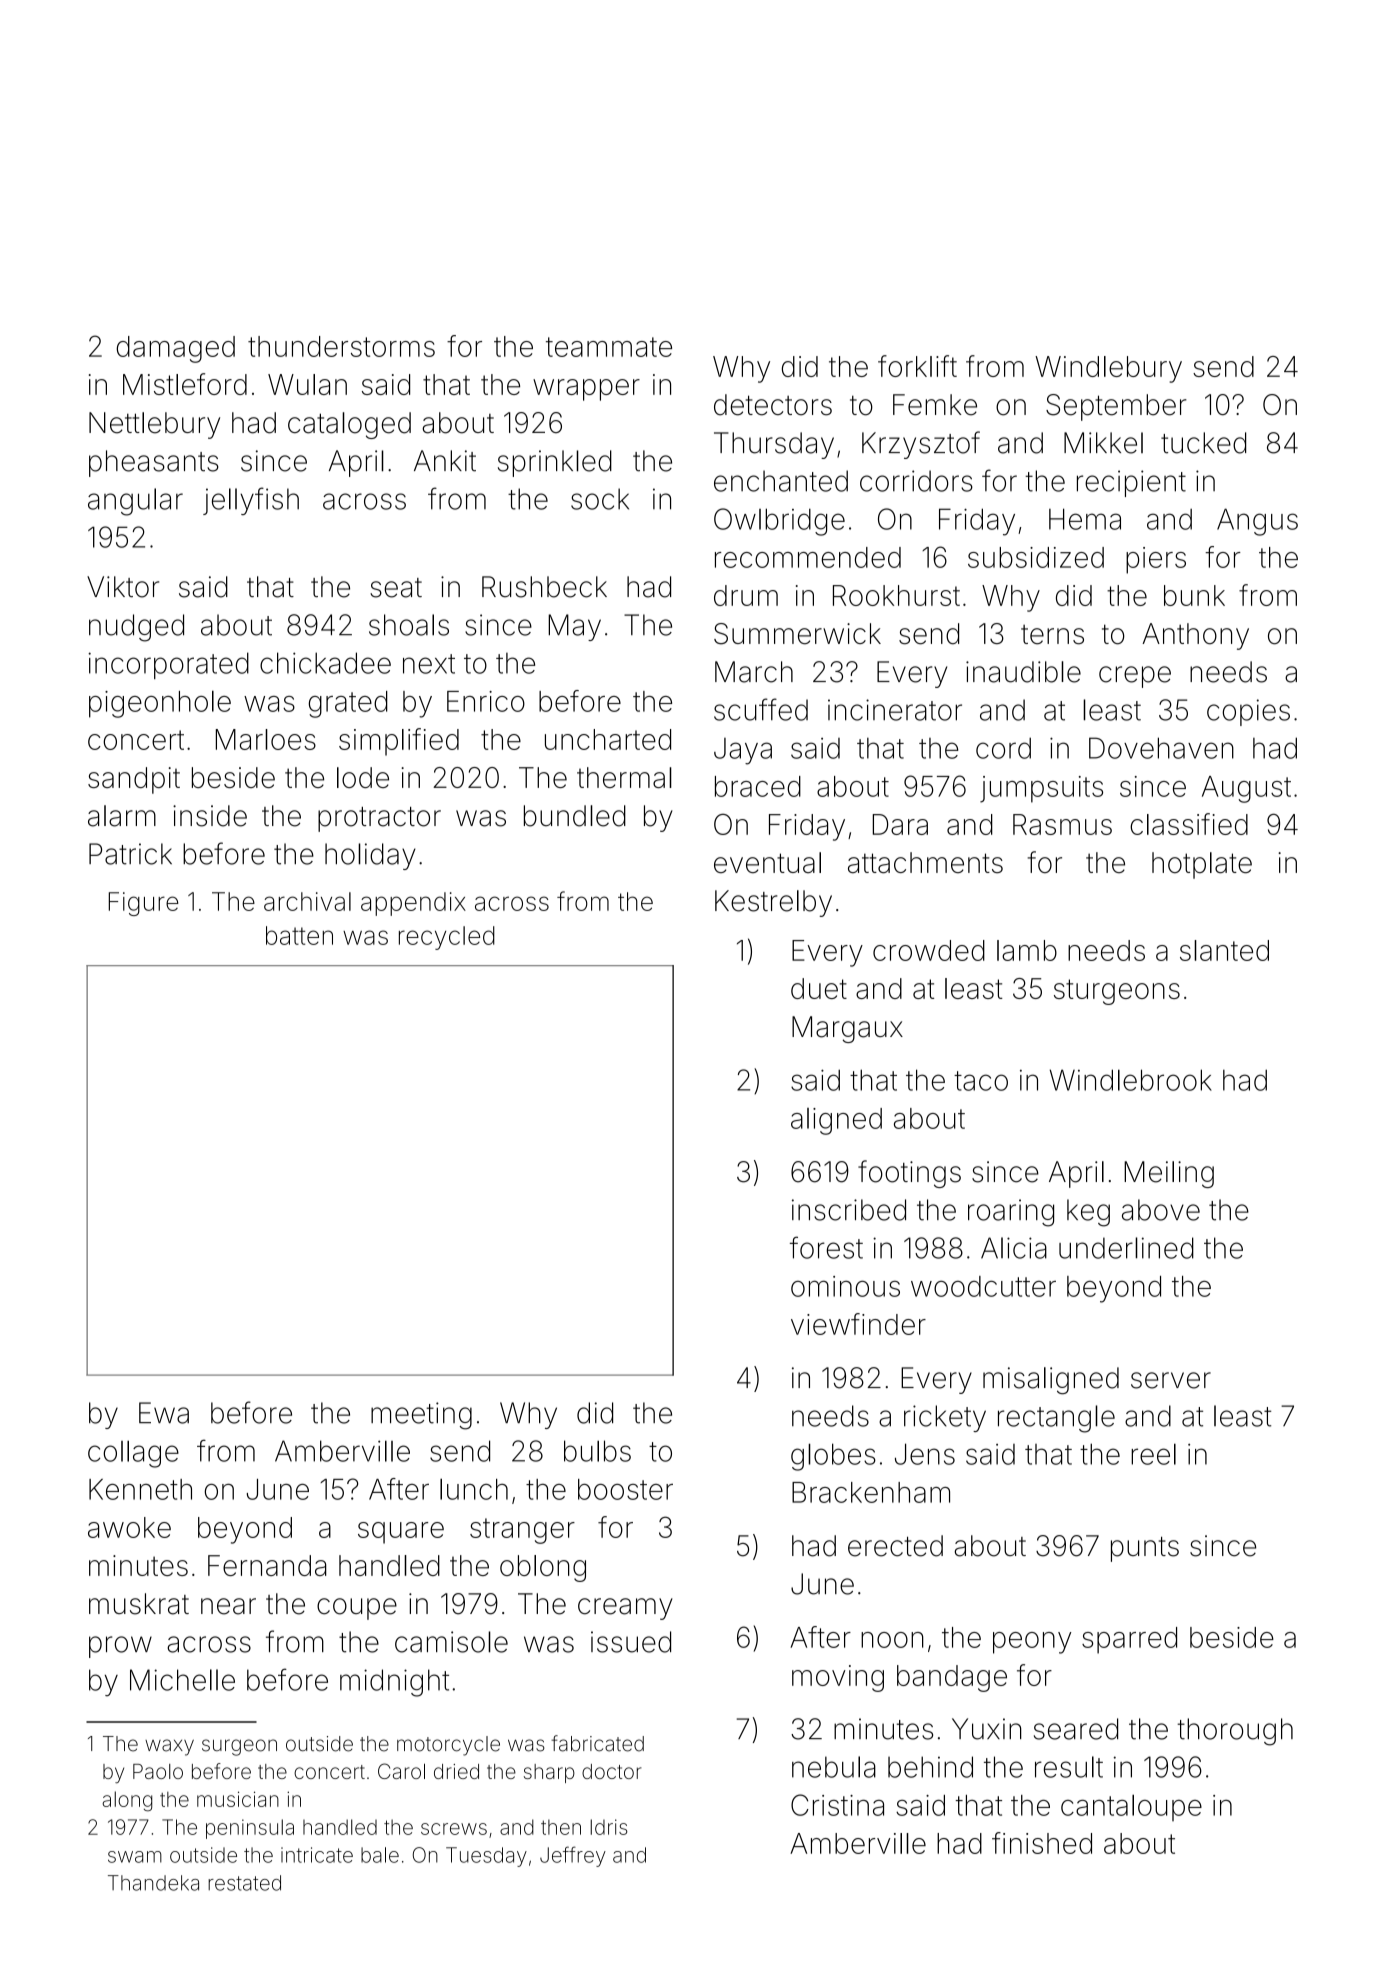  I want to click on nebula, so click(834, 1767).
